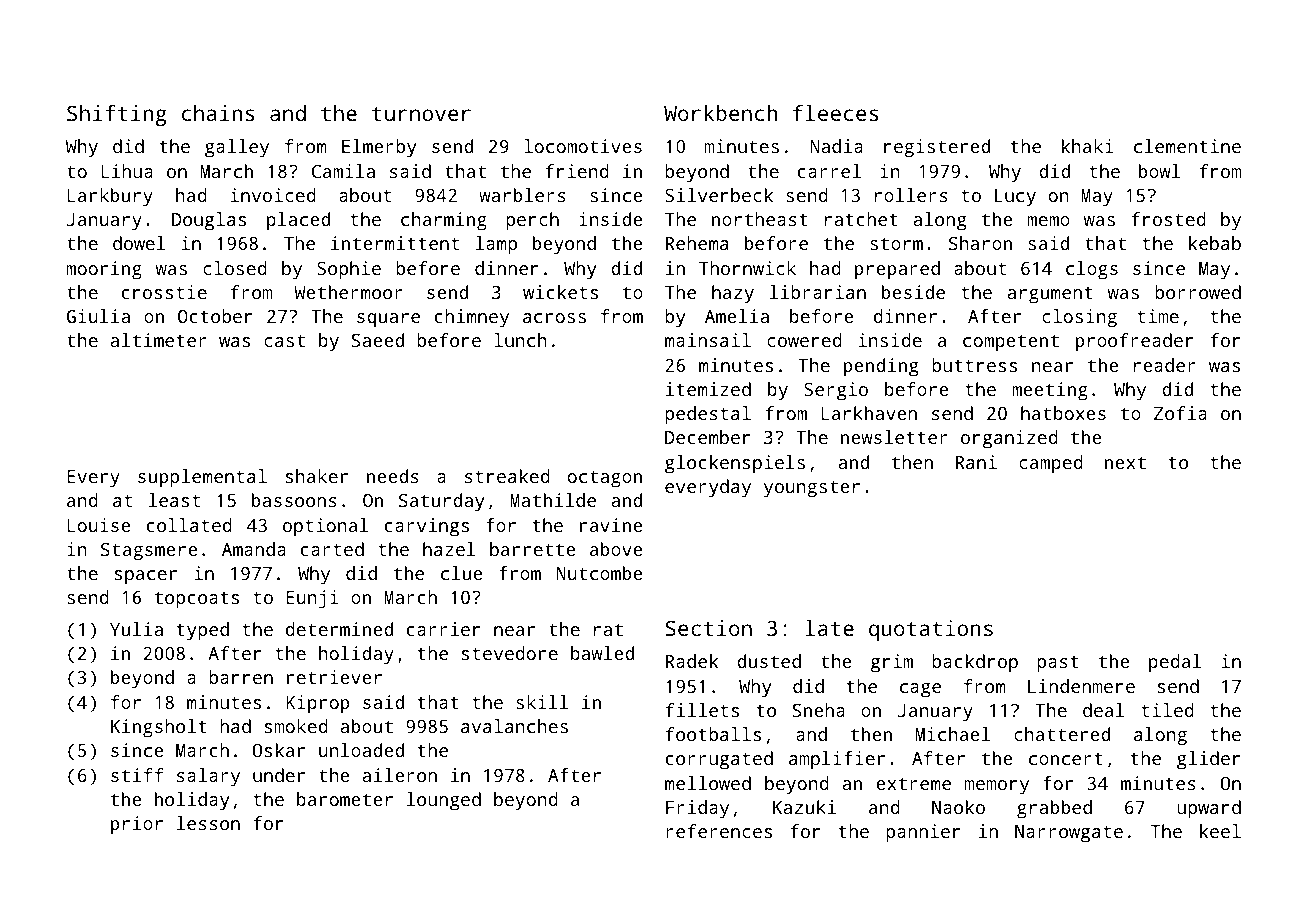 This screenshot has width=1308, height=924. Describe the element at coordinates (1088, 146) in the screenshot. I see `khaki` at that location.
